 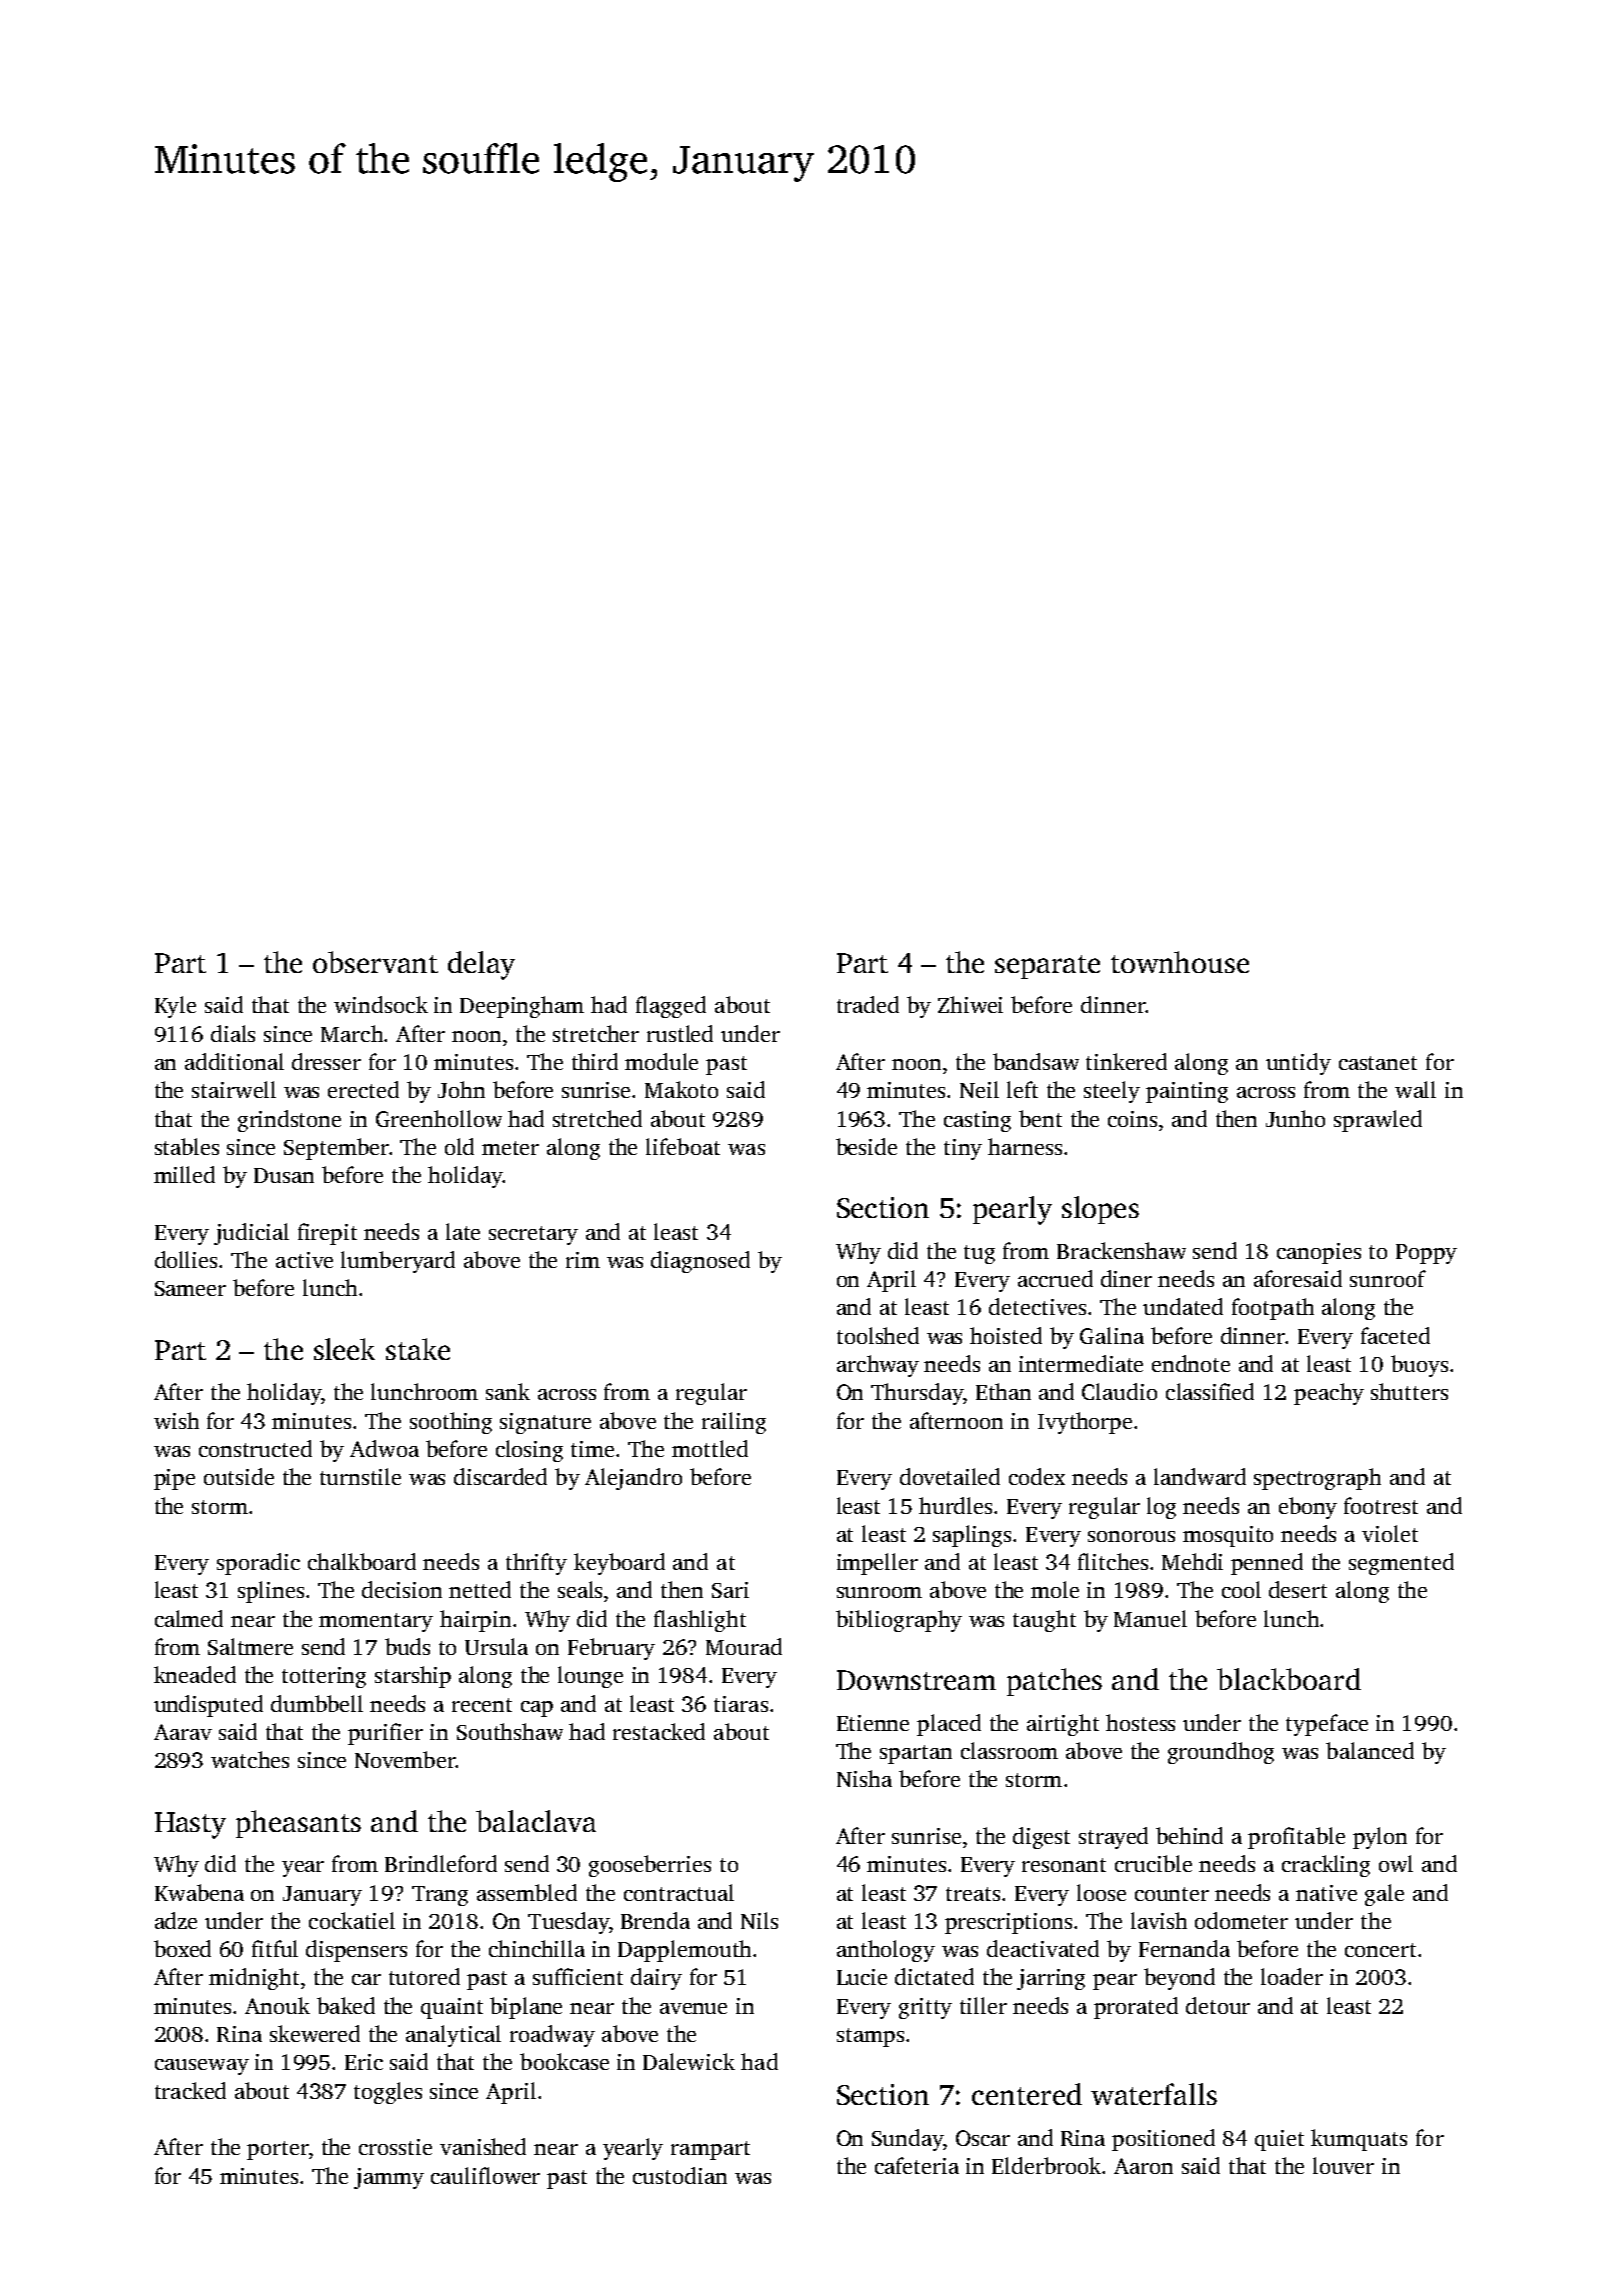 I want to click on jammy, so click(x=389, y=2178).
